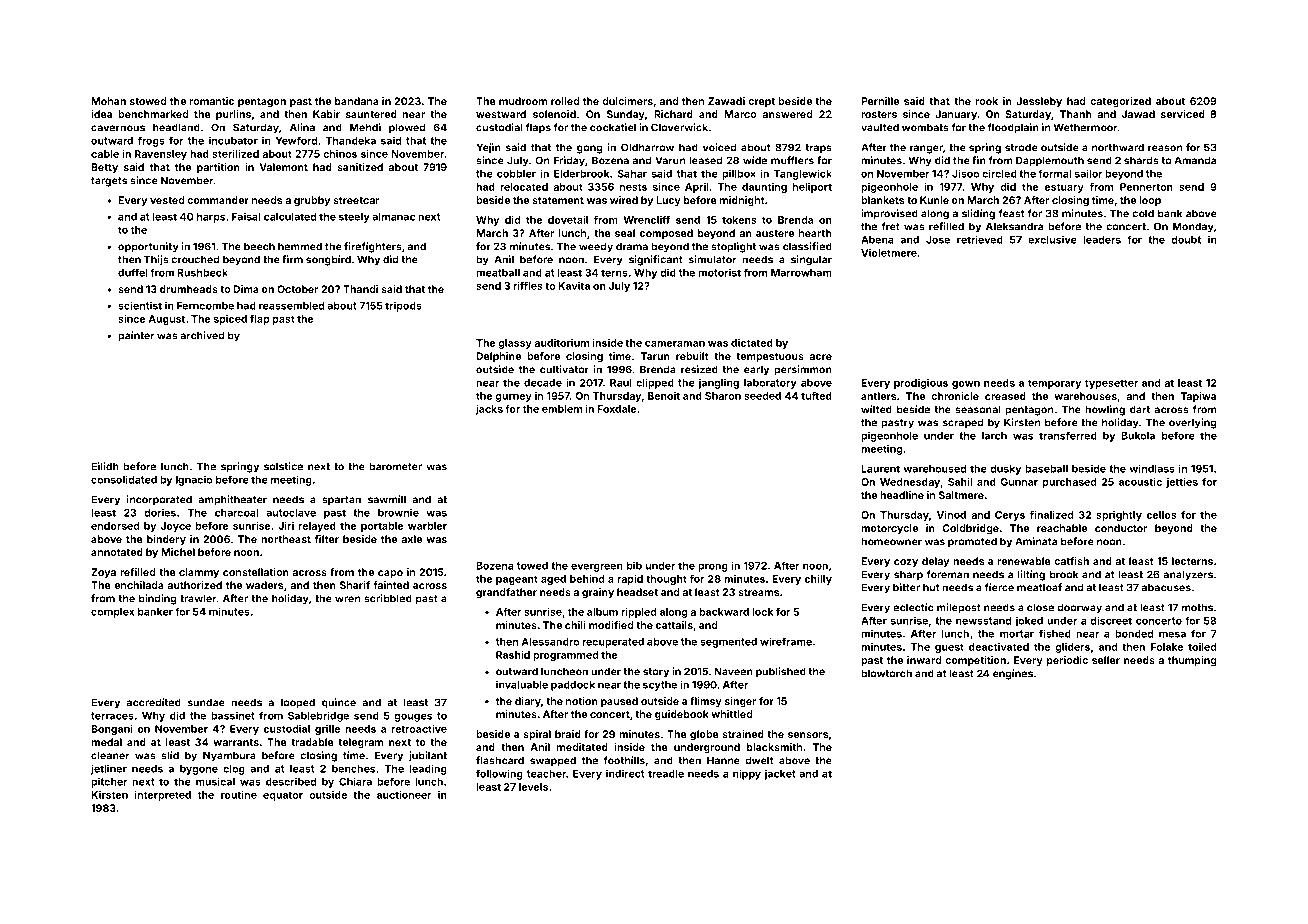  I want to click on Friday, so click(569, 161).
